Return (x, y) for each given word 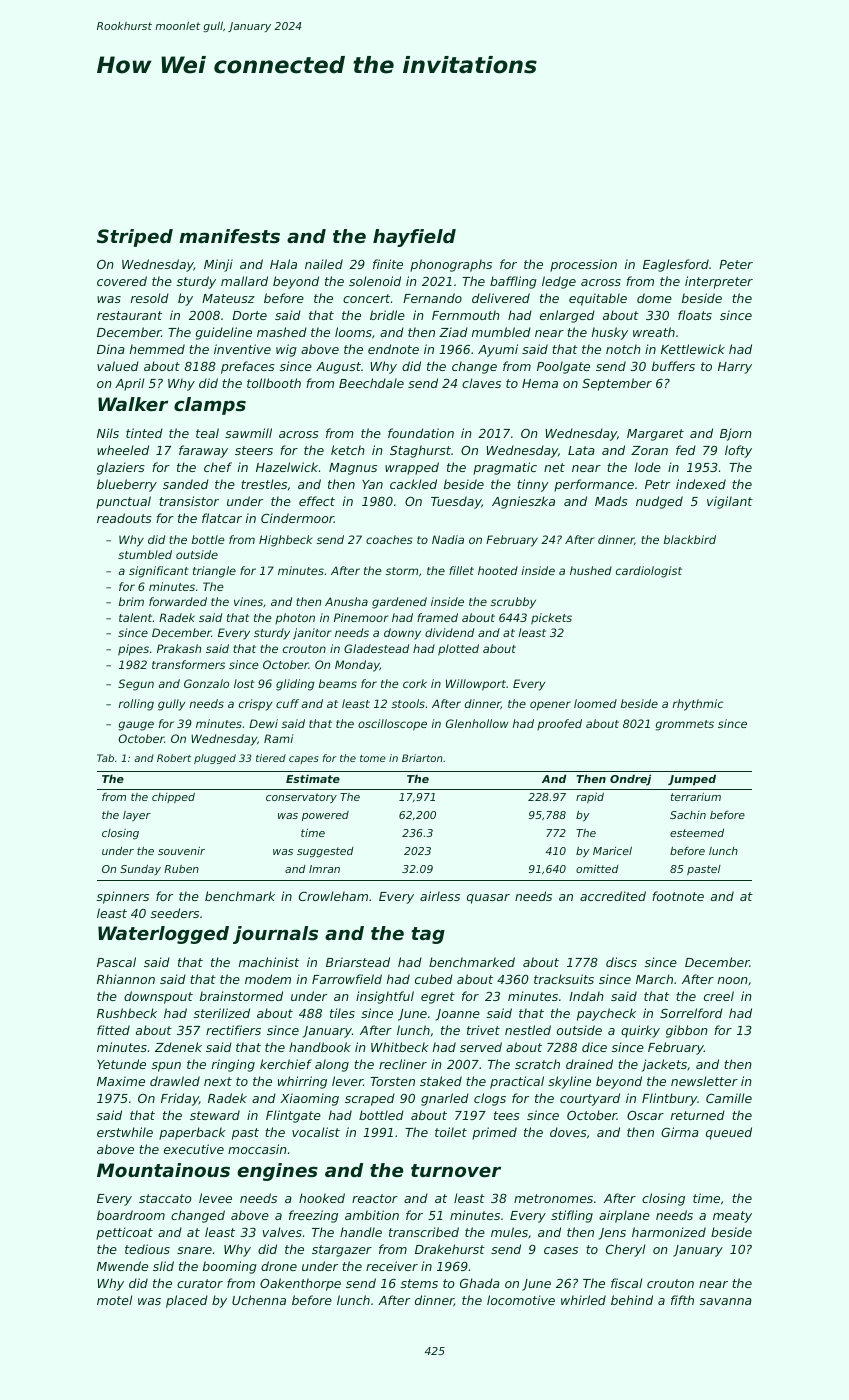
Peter (736, 264)
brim (131, 601)
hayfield (414, 238)
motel (114, 1300)
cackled (413, 484)
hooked (322, 1198)
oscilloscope (392, 725)
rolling (136, 705)
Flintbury (669, 1099)
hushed (591, 570)
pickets (551, 619)
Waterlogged (163, 935)
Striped (135, 238)
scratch (537, 1064)
